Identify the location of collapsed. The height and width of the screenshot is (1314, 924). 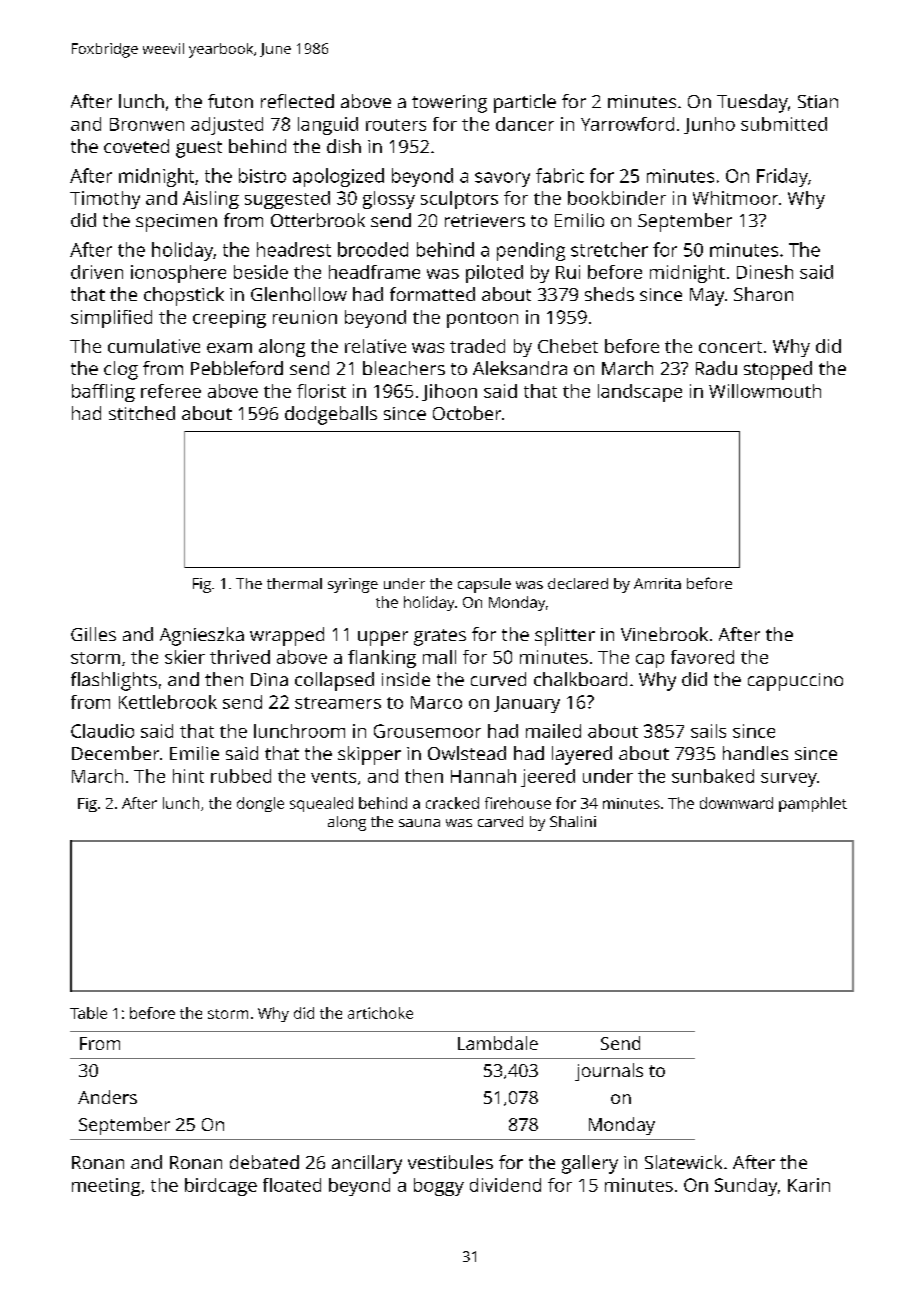
(334, 681).
